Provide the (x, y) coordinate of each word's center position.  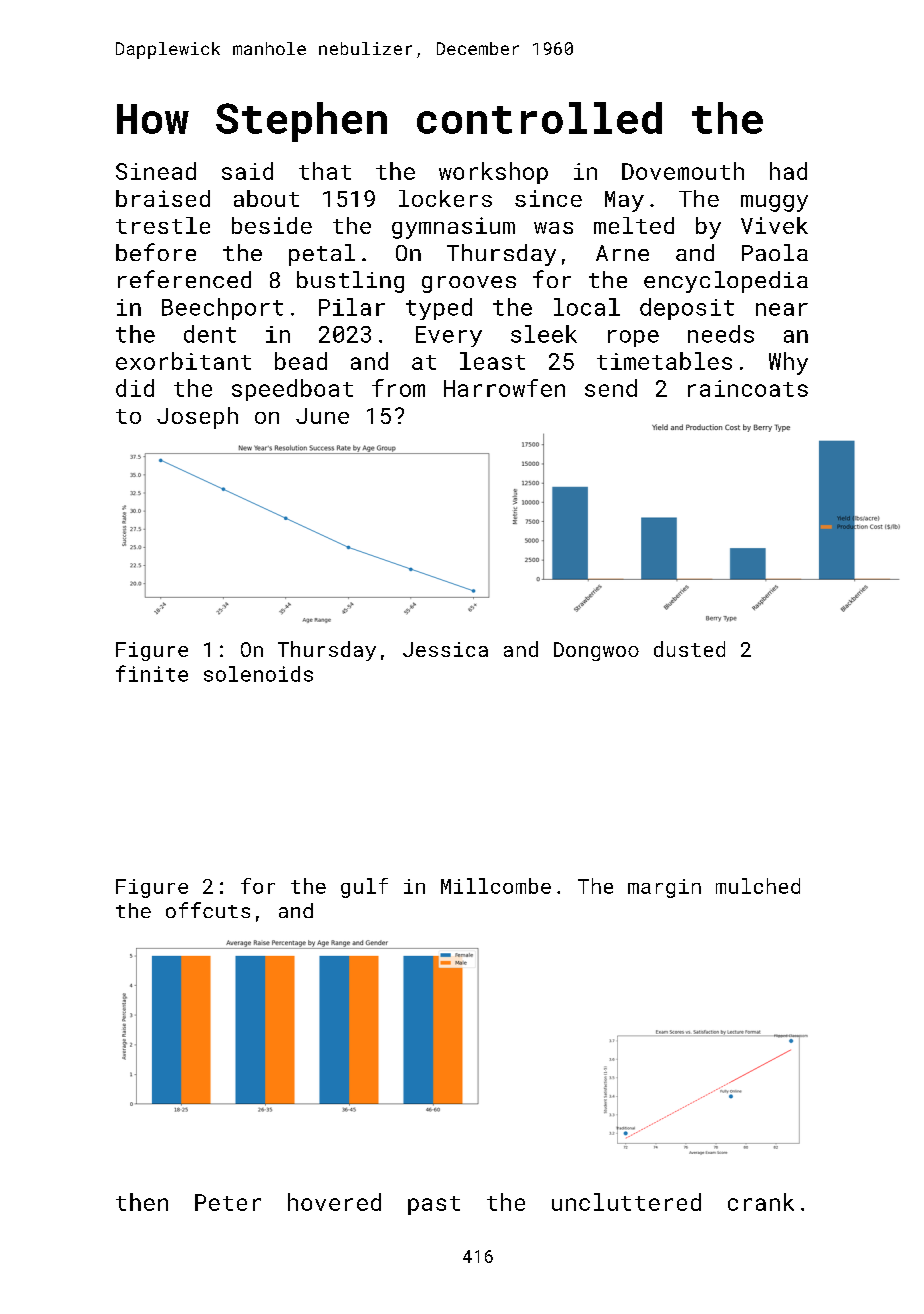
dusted (689, 649)
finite (152, 673)
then (142, 1202)
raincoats (748, 388)
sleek (544, 334)
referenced (184, 279)
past (434, 1205)
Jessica (445, 649)
